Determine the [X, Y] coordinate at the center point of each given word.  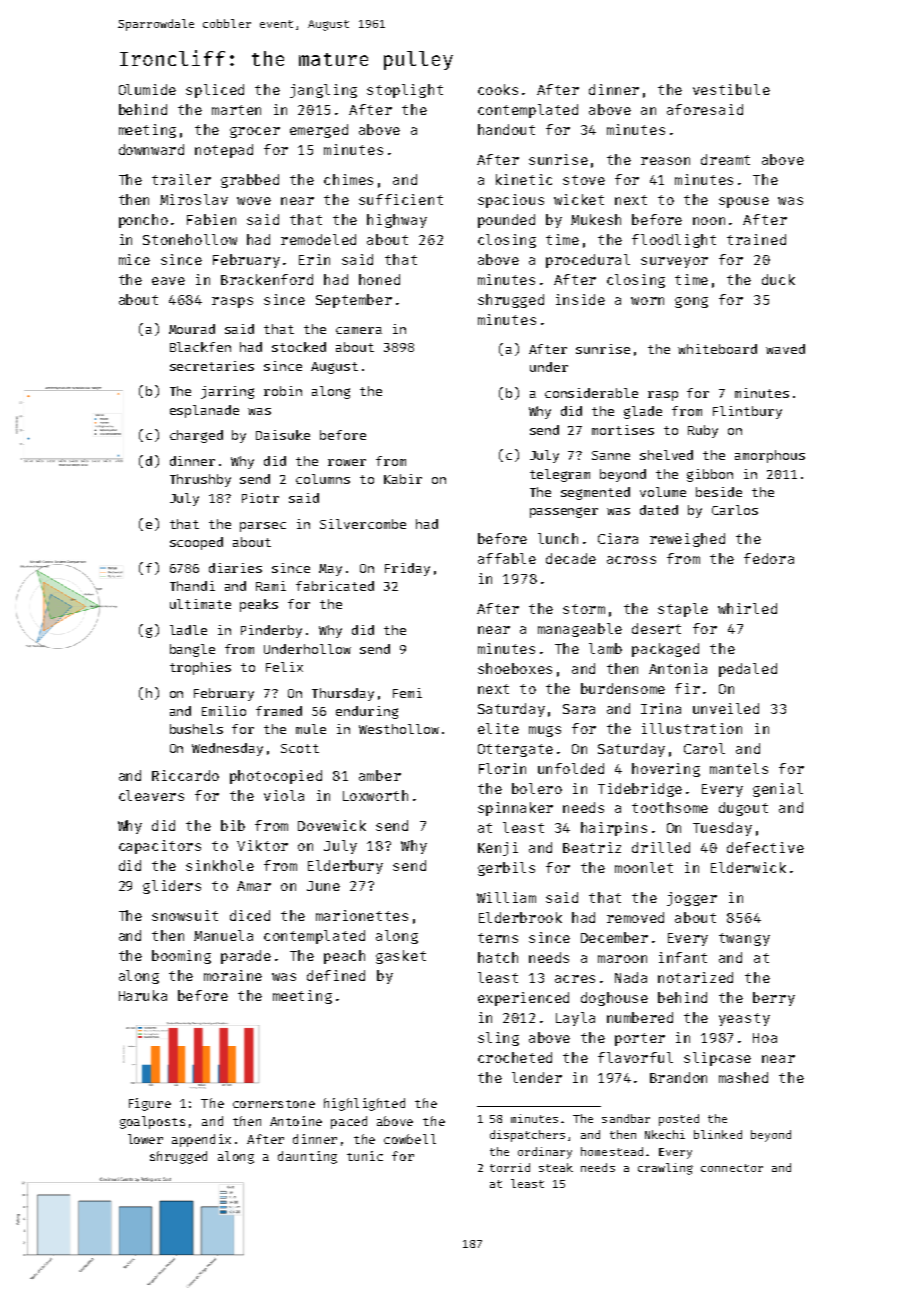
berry [774, 999]
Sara [579, 709]
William [506, 897]
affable [507, 558]
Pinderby [271, 631]
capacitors [160, 847]
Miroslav [194, 199]
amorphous [770, 456]
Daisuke [283, 435]
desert [656, 628]
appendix [201, 1140]
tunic [365, 1156]
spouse [744, 202]
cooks [498, 89]
